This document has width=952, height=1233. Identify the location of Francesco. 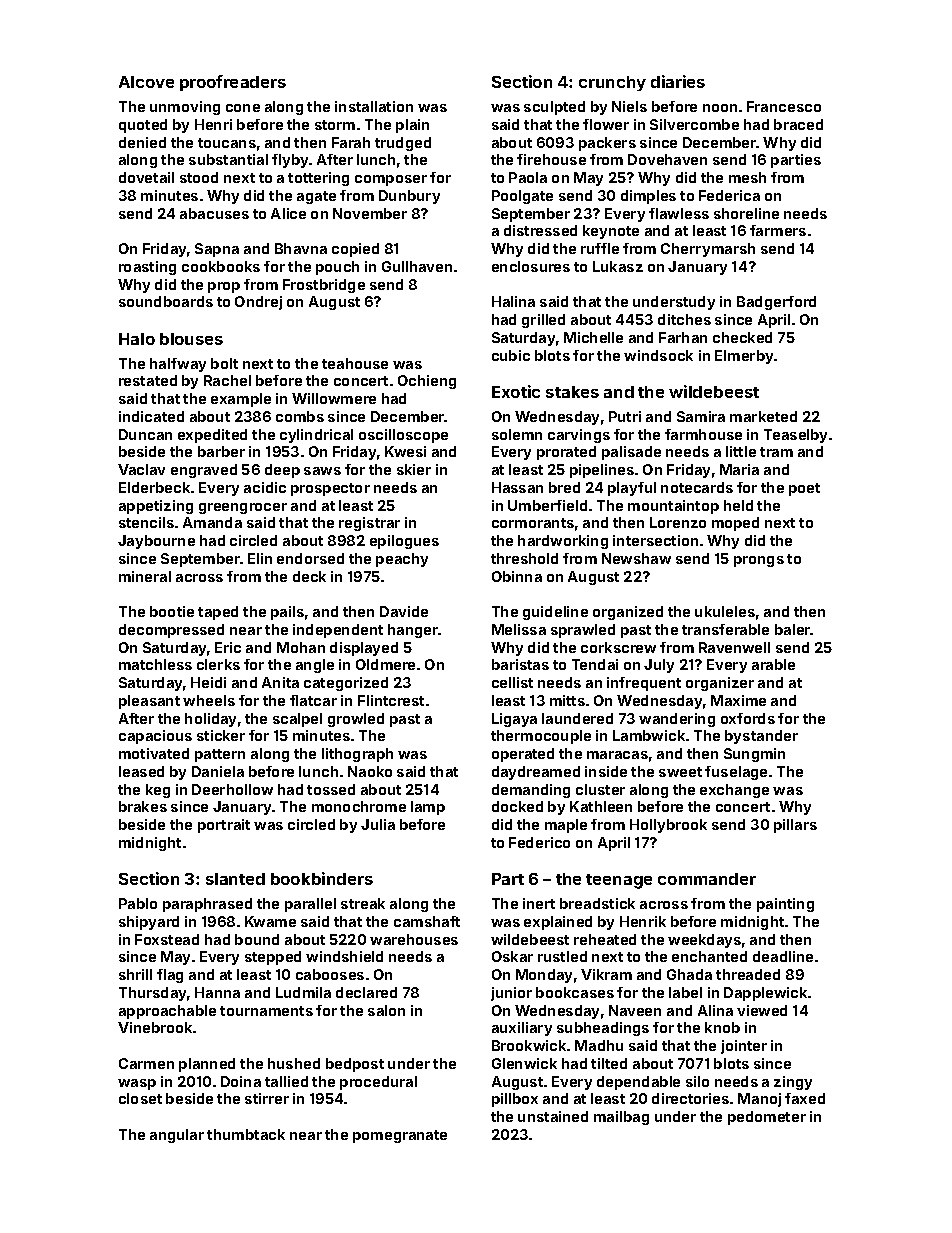
(784, 106).
